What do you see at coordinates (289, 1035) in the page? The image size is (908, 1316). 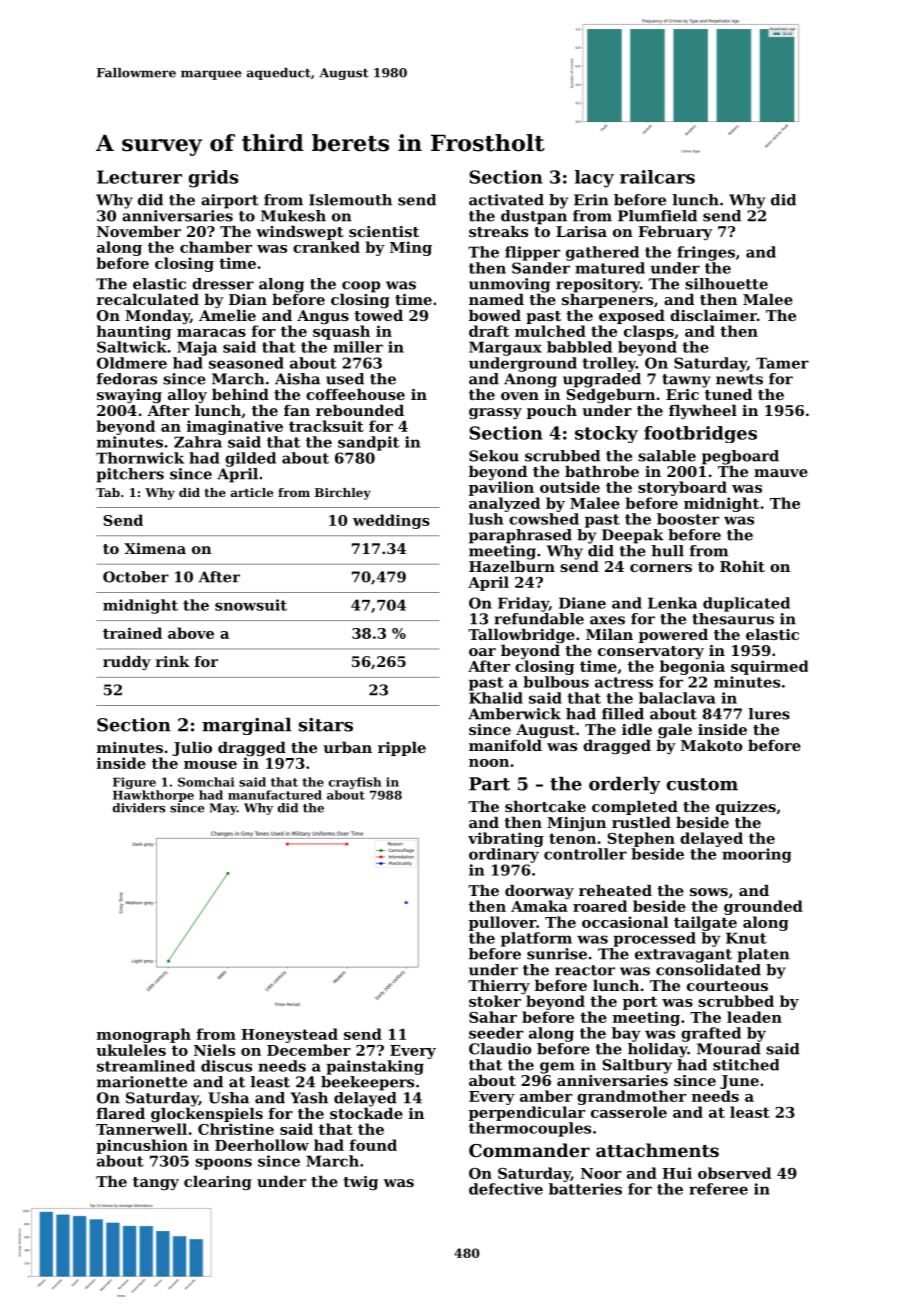 I see `Honeystead` at bounding box center [289, 1035].
